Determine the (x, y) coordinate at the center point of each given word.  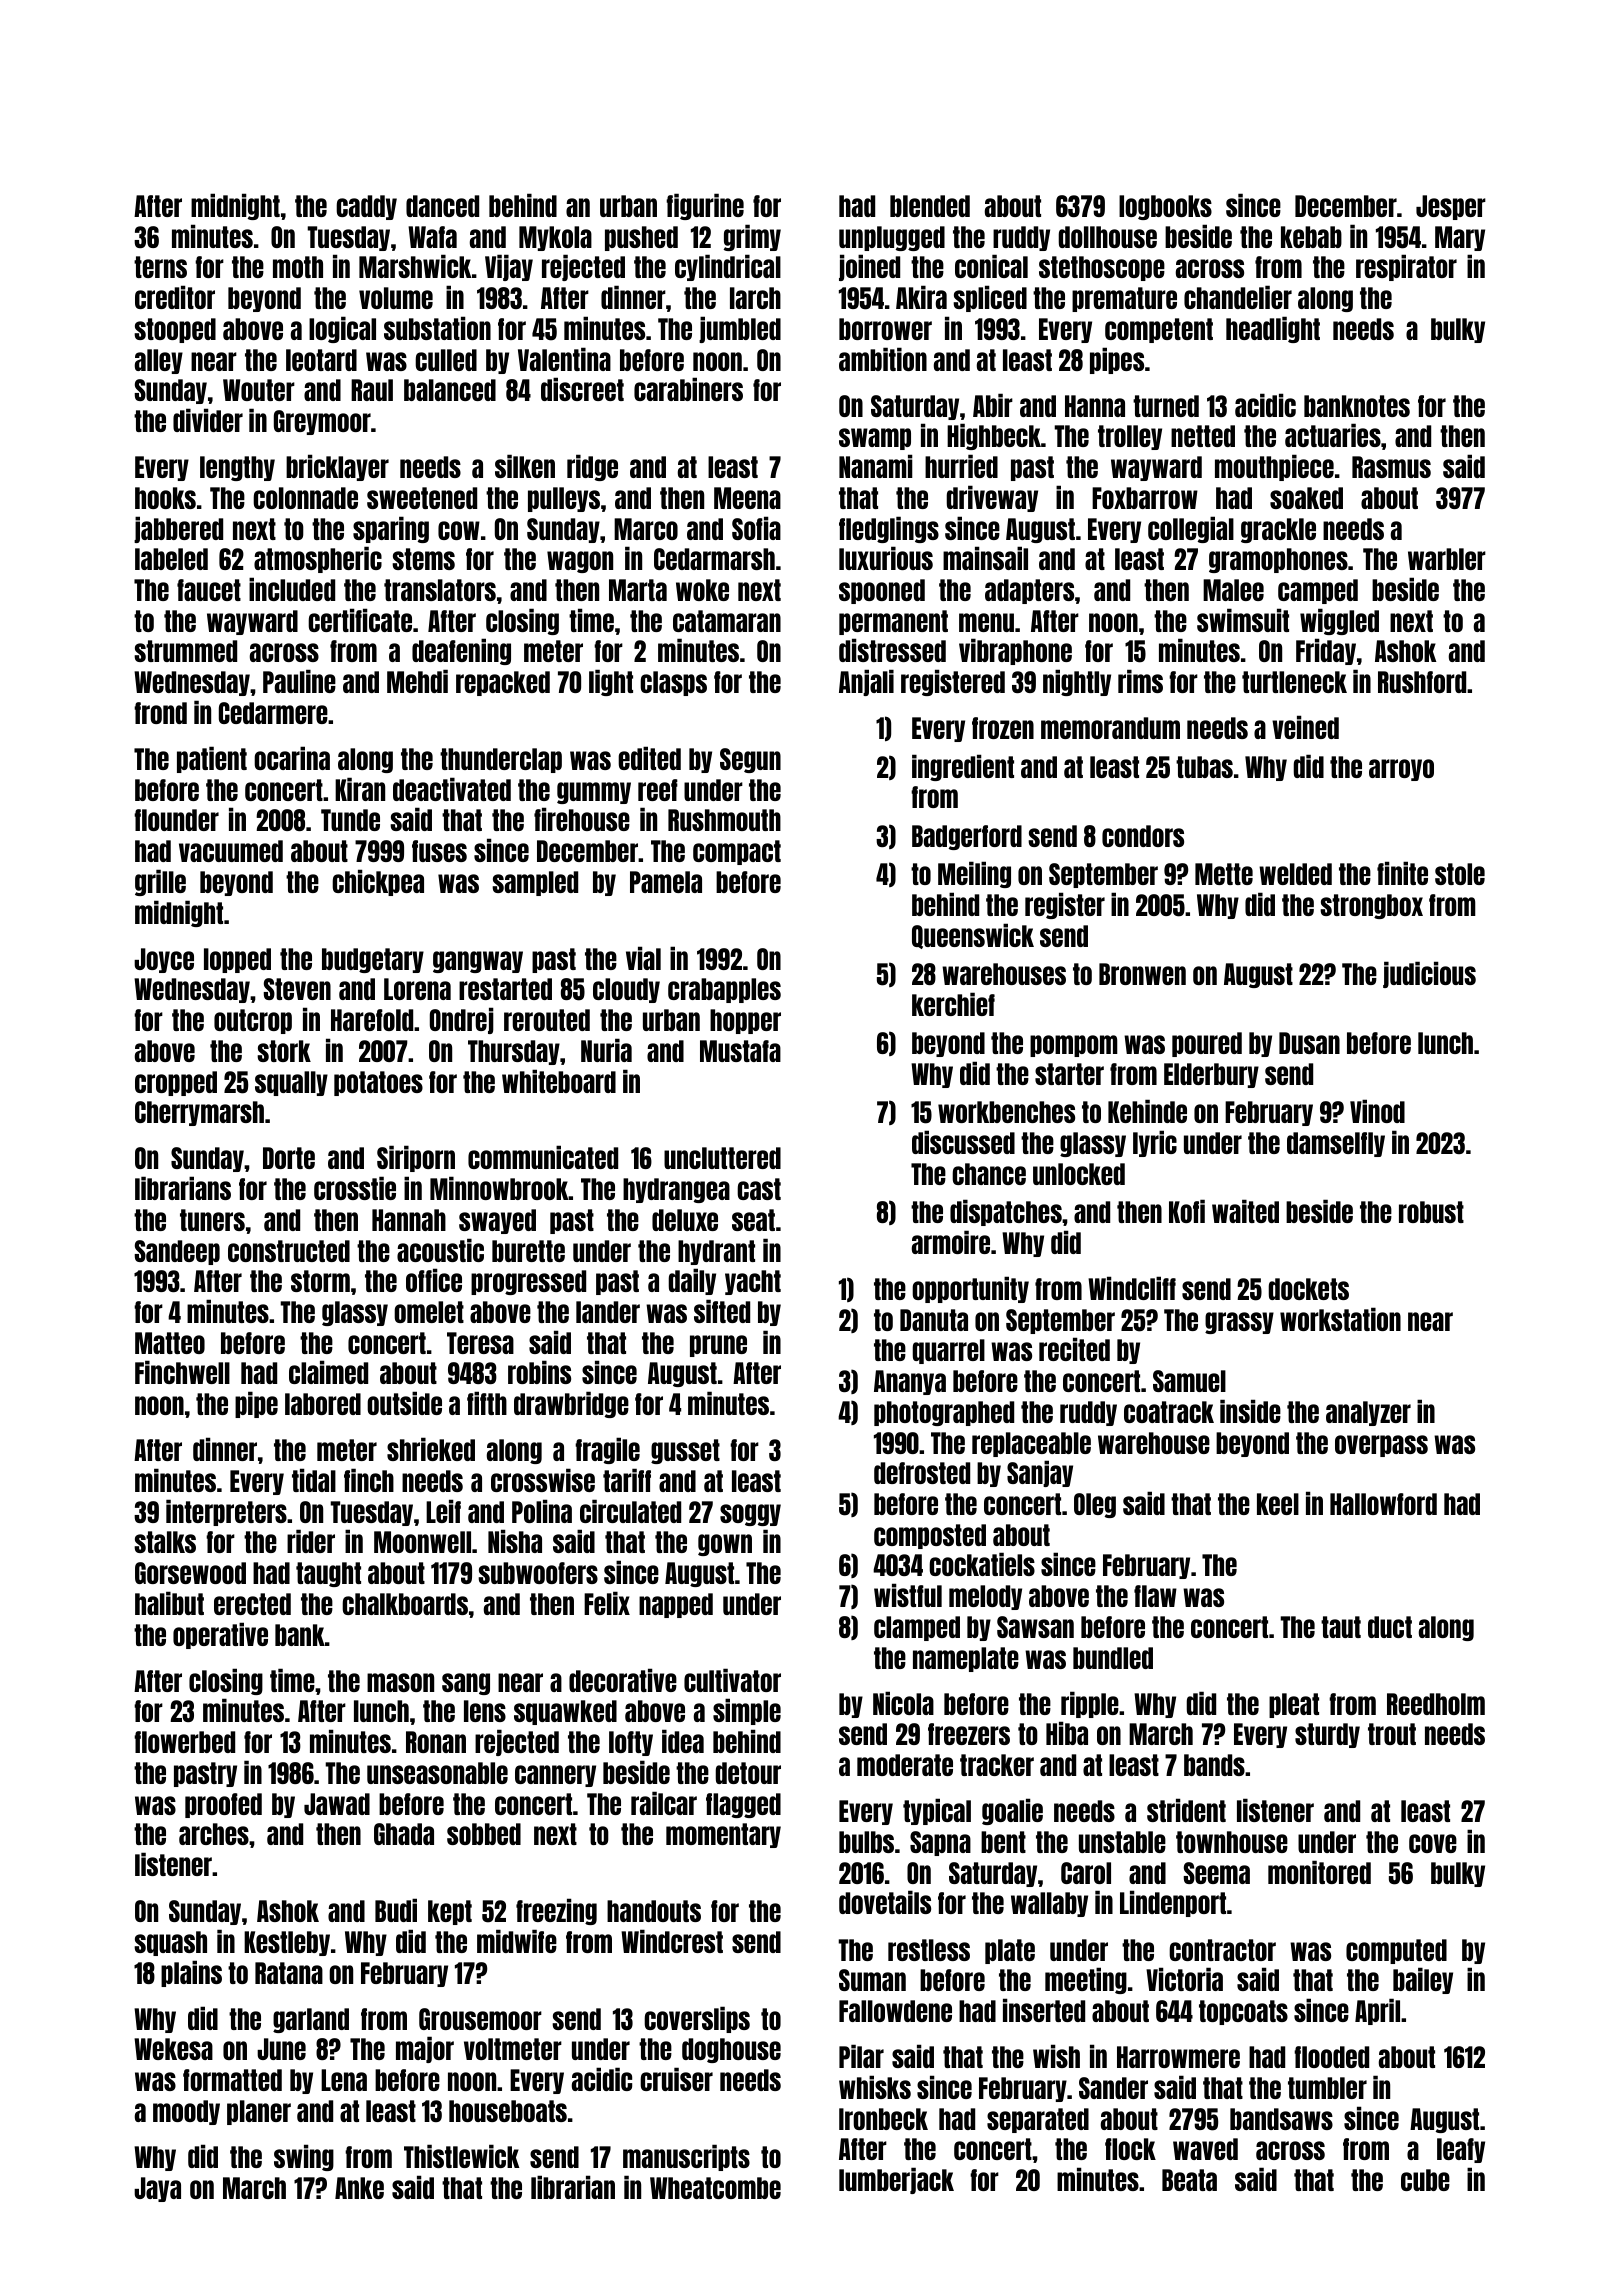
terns (160, 267)
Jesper (1451, 207)
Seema (1217, 1873)
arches (214, 1834)
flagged (743, 1805)
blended (930, 206)
